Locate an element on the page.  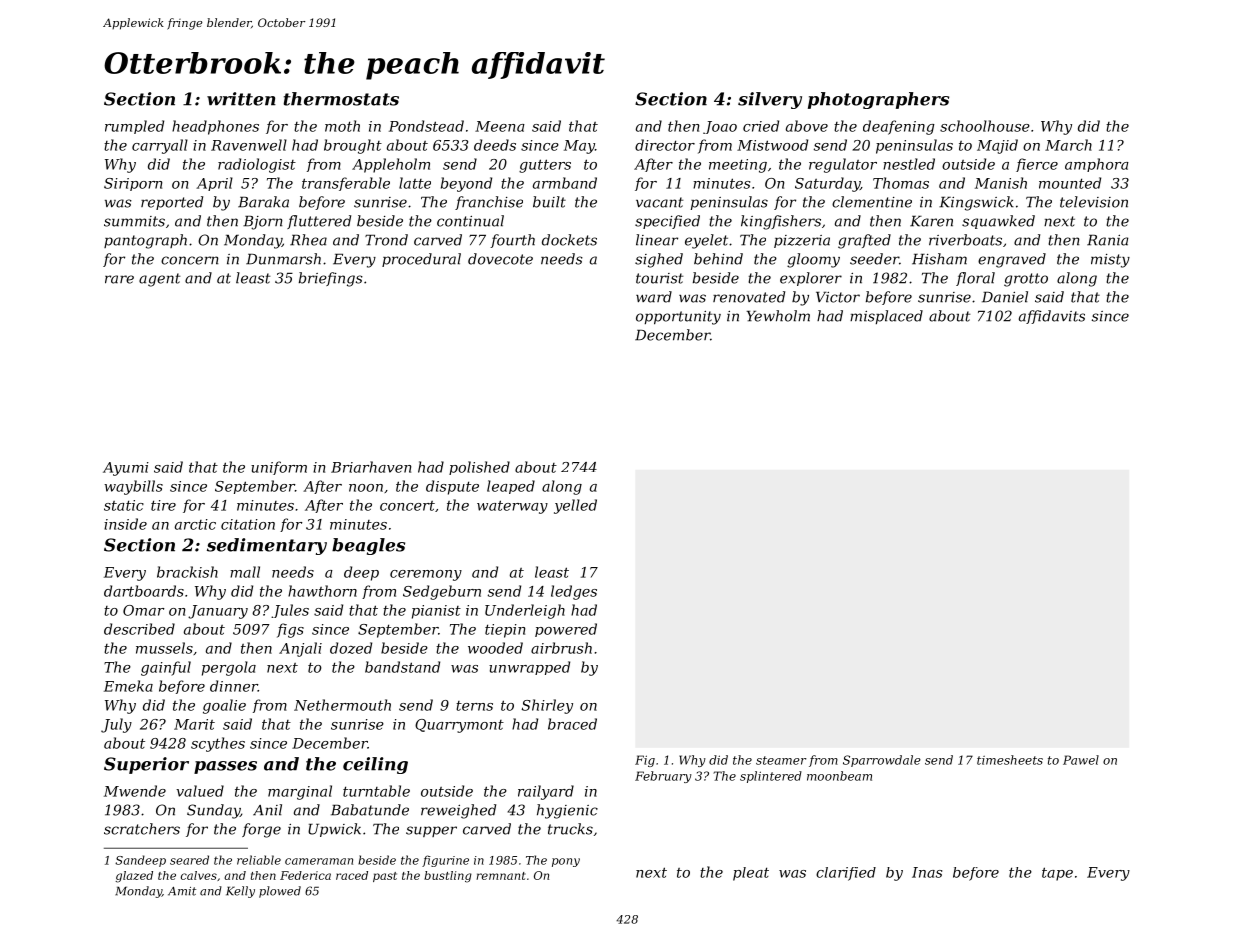
misplaced is located at coordinates (886, 317).
